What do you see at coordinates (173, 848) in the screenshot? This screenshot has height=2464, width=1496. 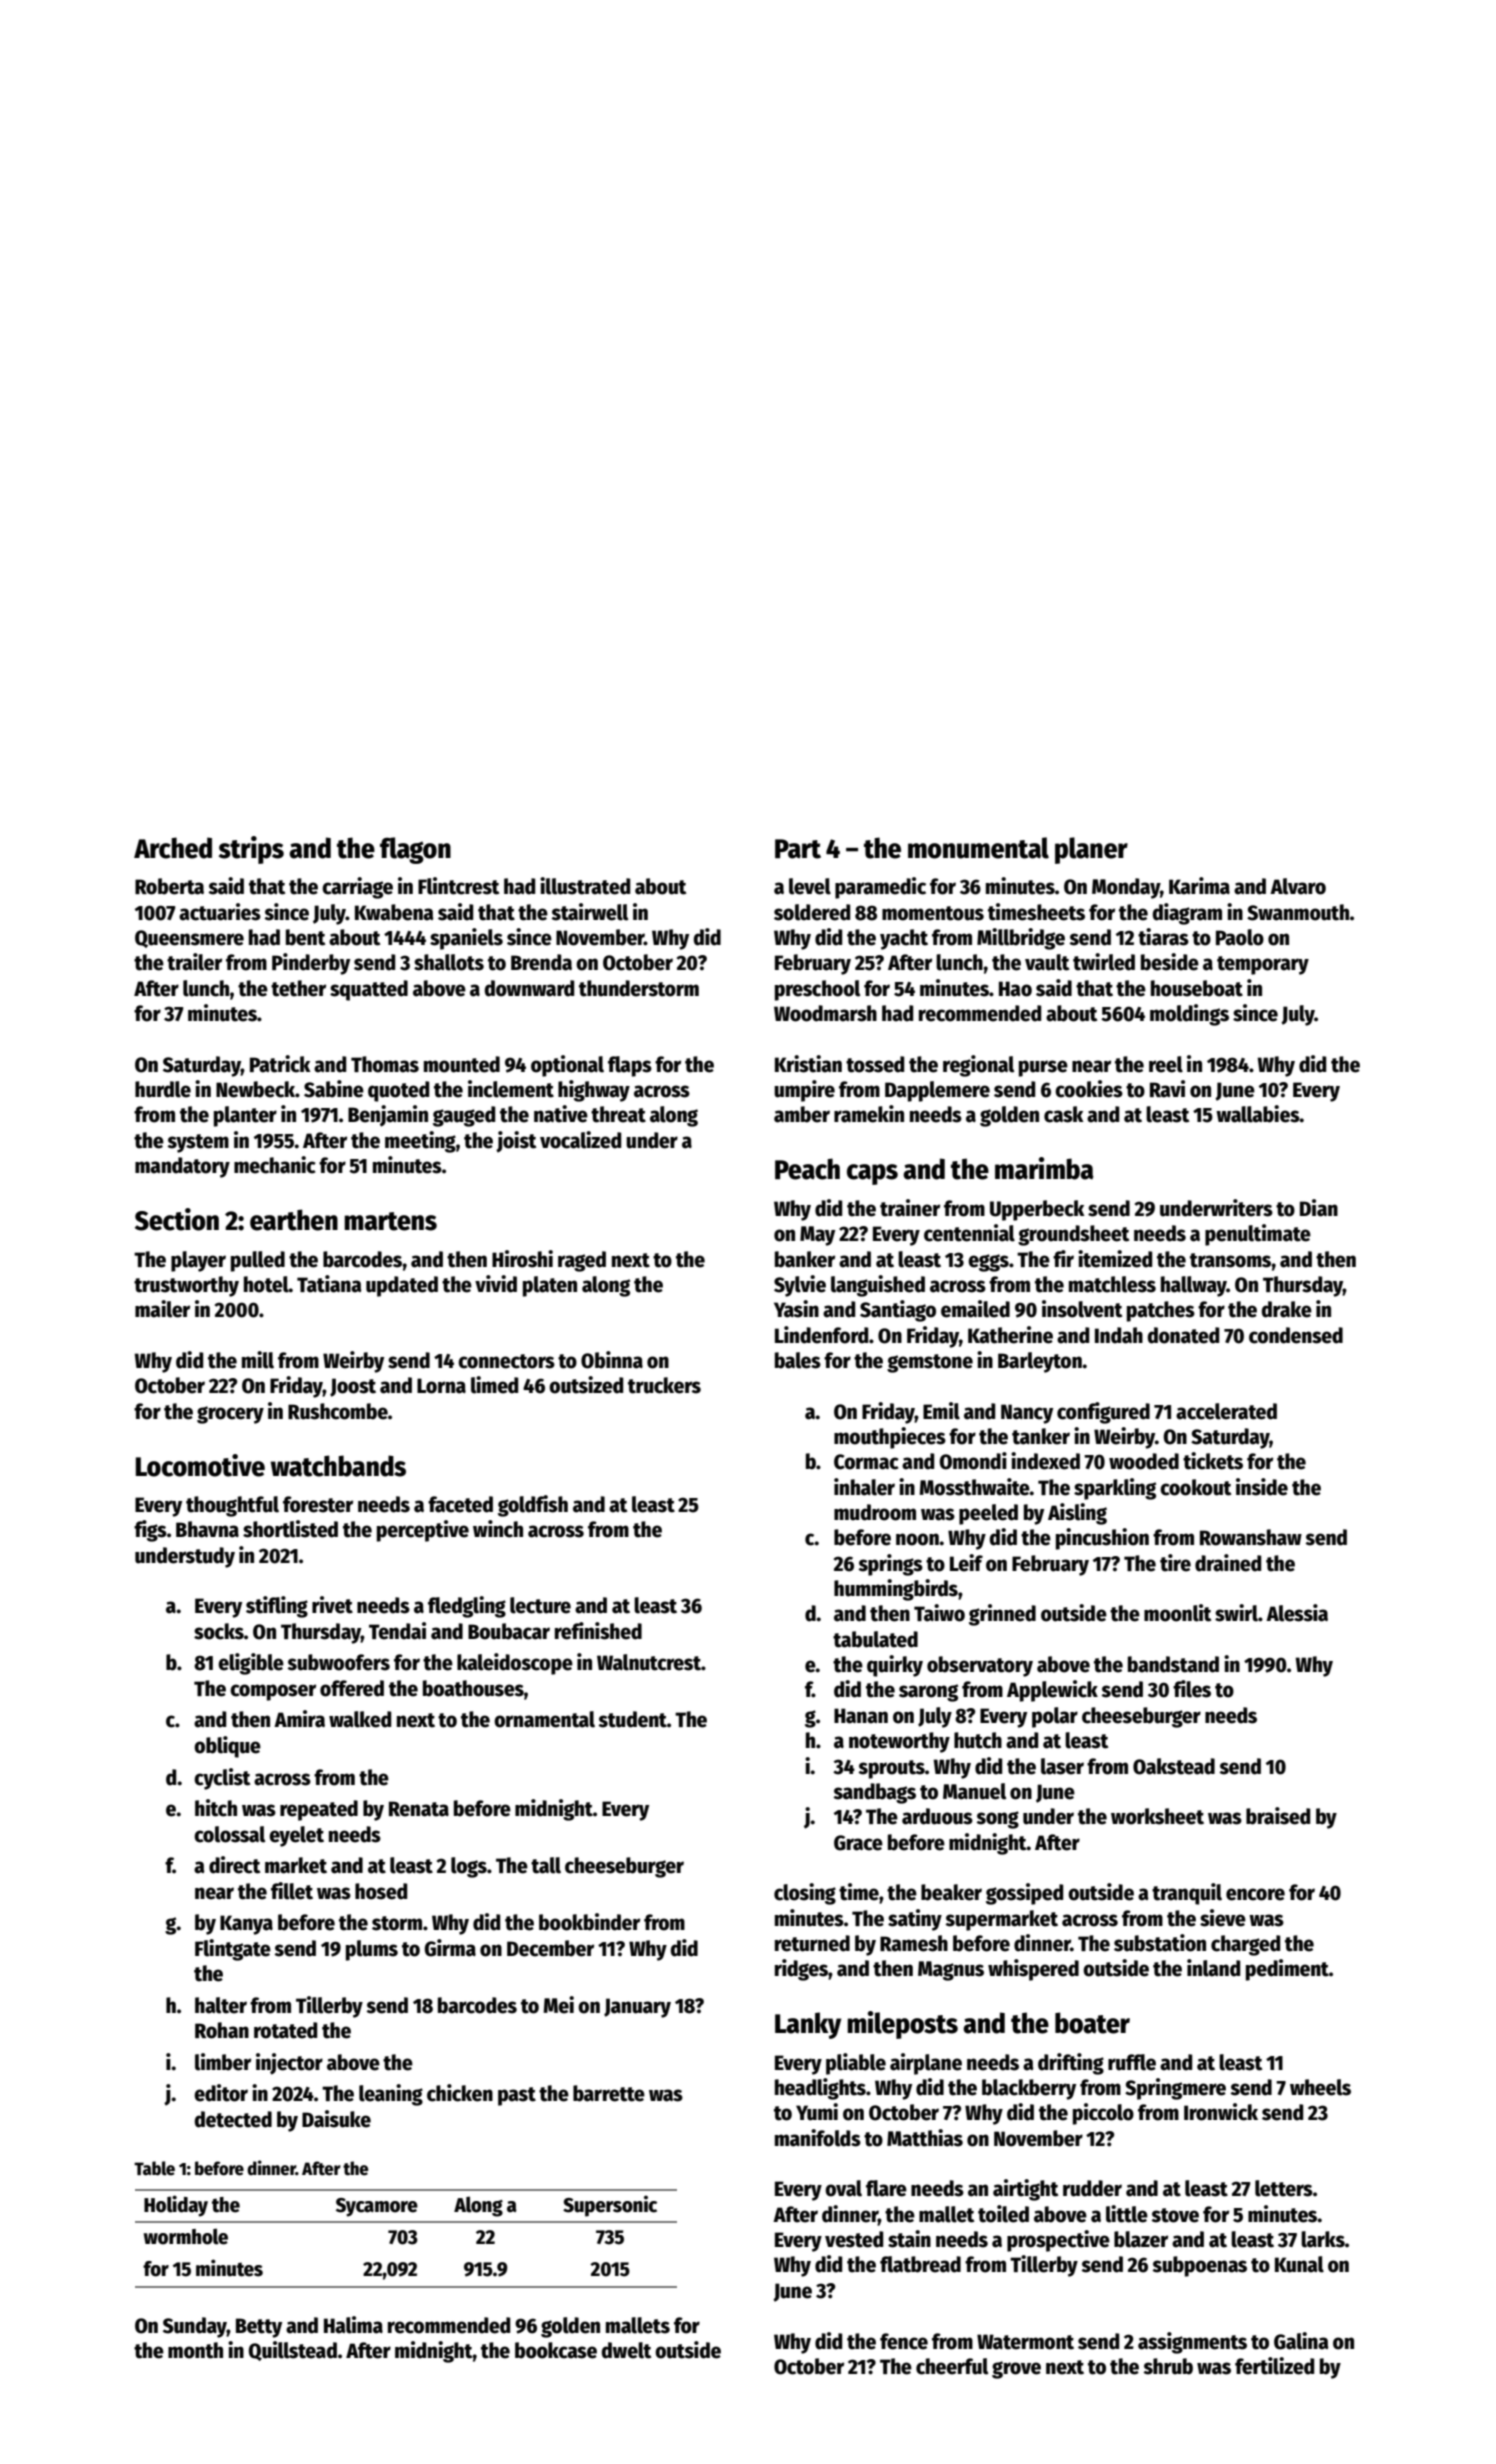 I see `Arched` at bounding box center [173, 848].
